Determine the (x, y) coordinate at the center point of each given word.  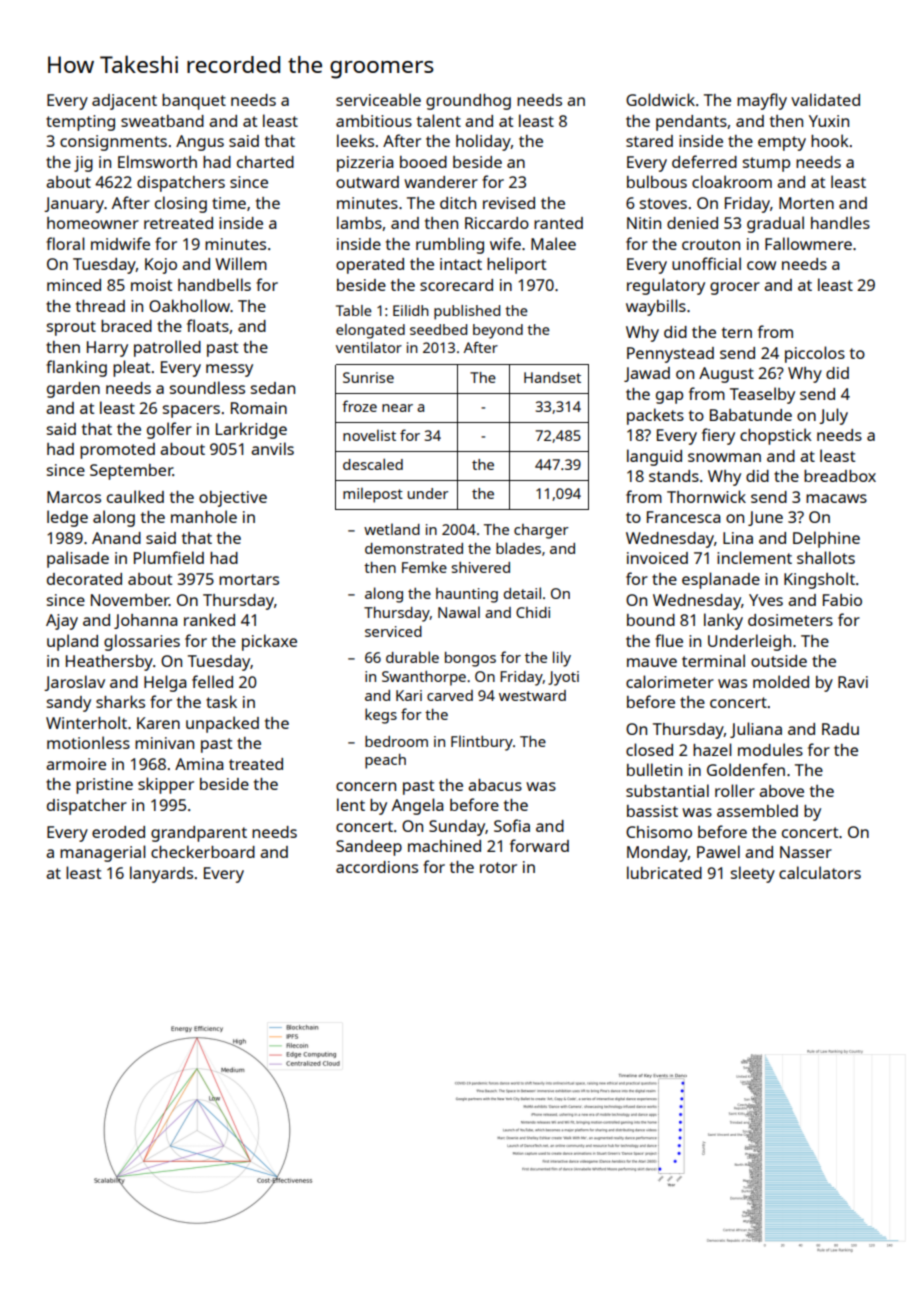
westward (532, 695)
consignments (113, 143)
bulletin (654, 769)
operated (370, 266)
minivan (164, 743)
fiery (718, 436)
